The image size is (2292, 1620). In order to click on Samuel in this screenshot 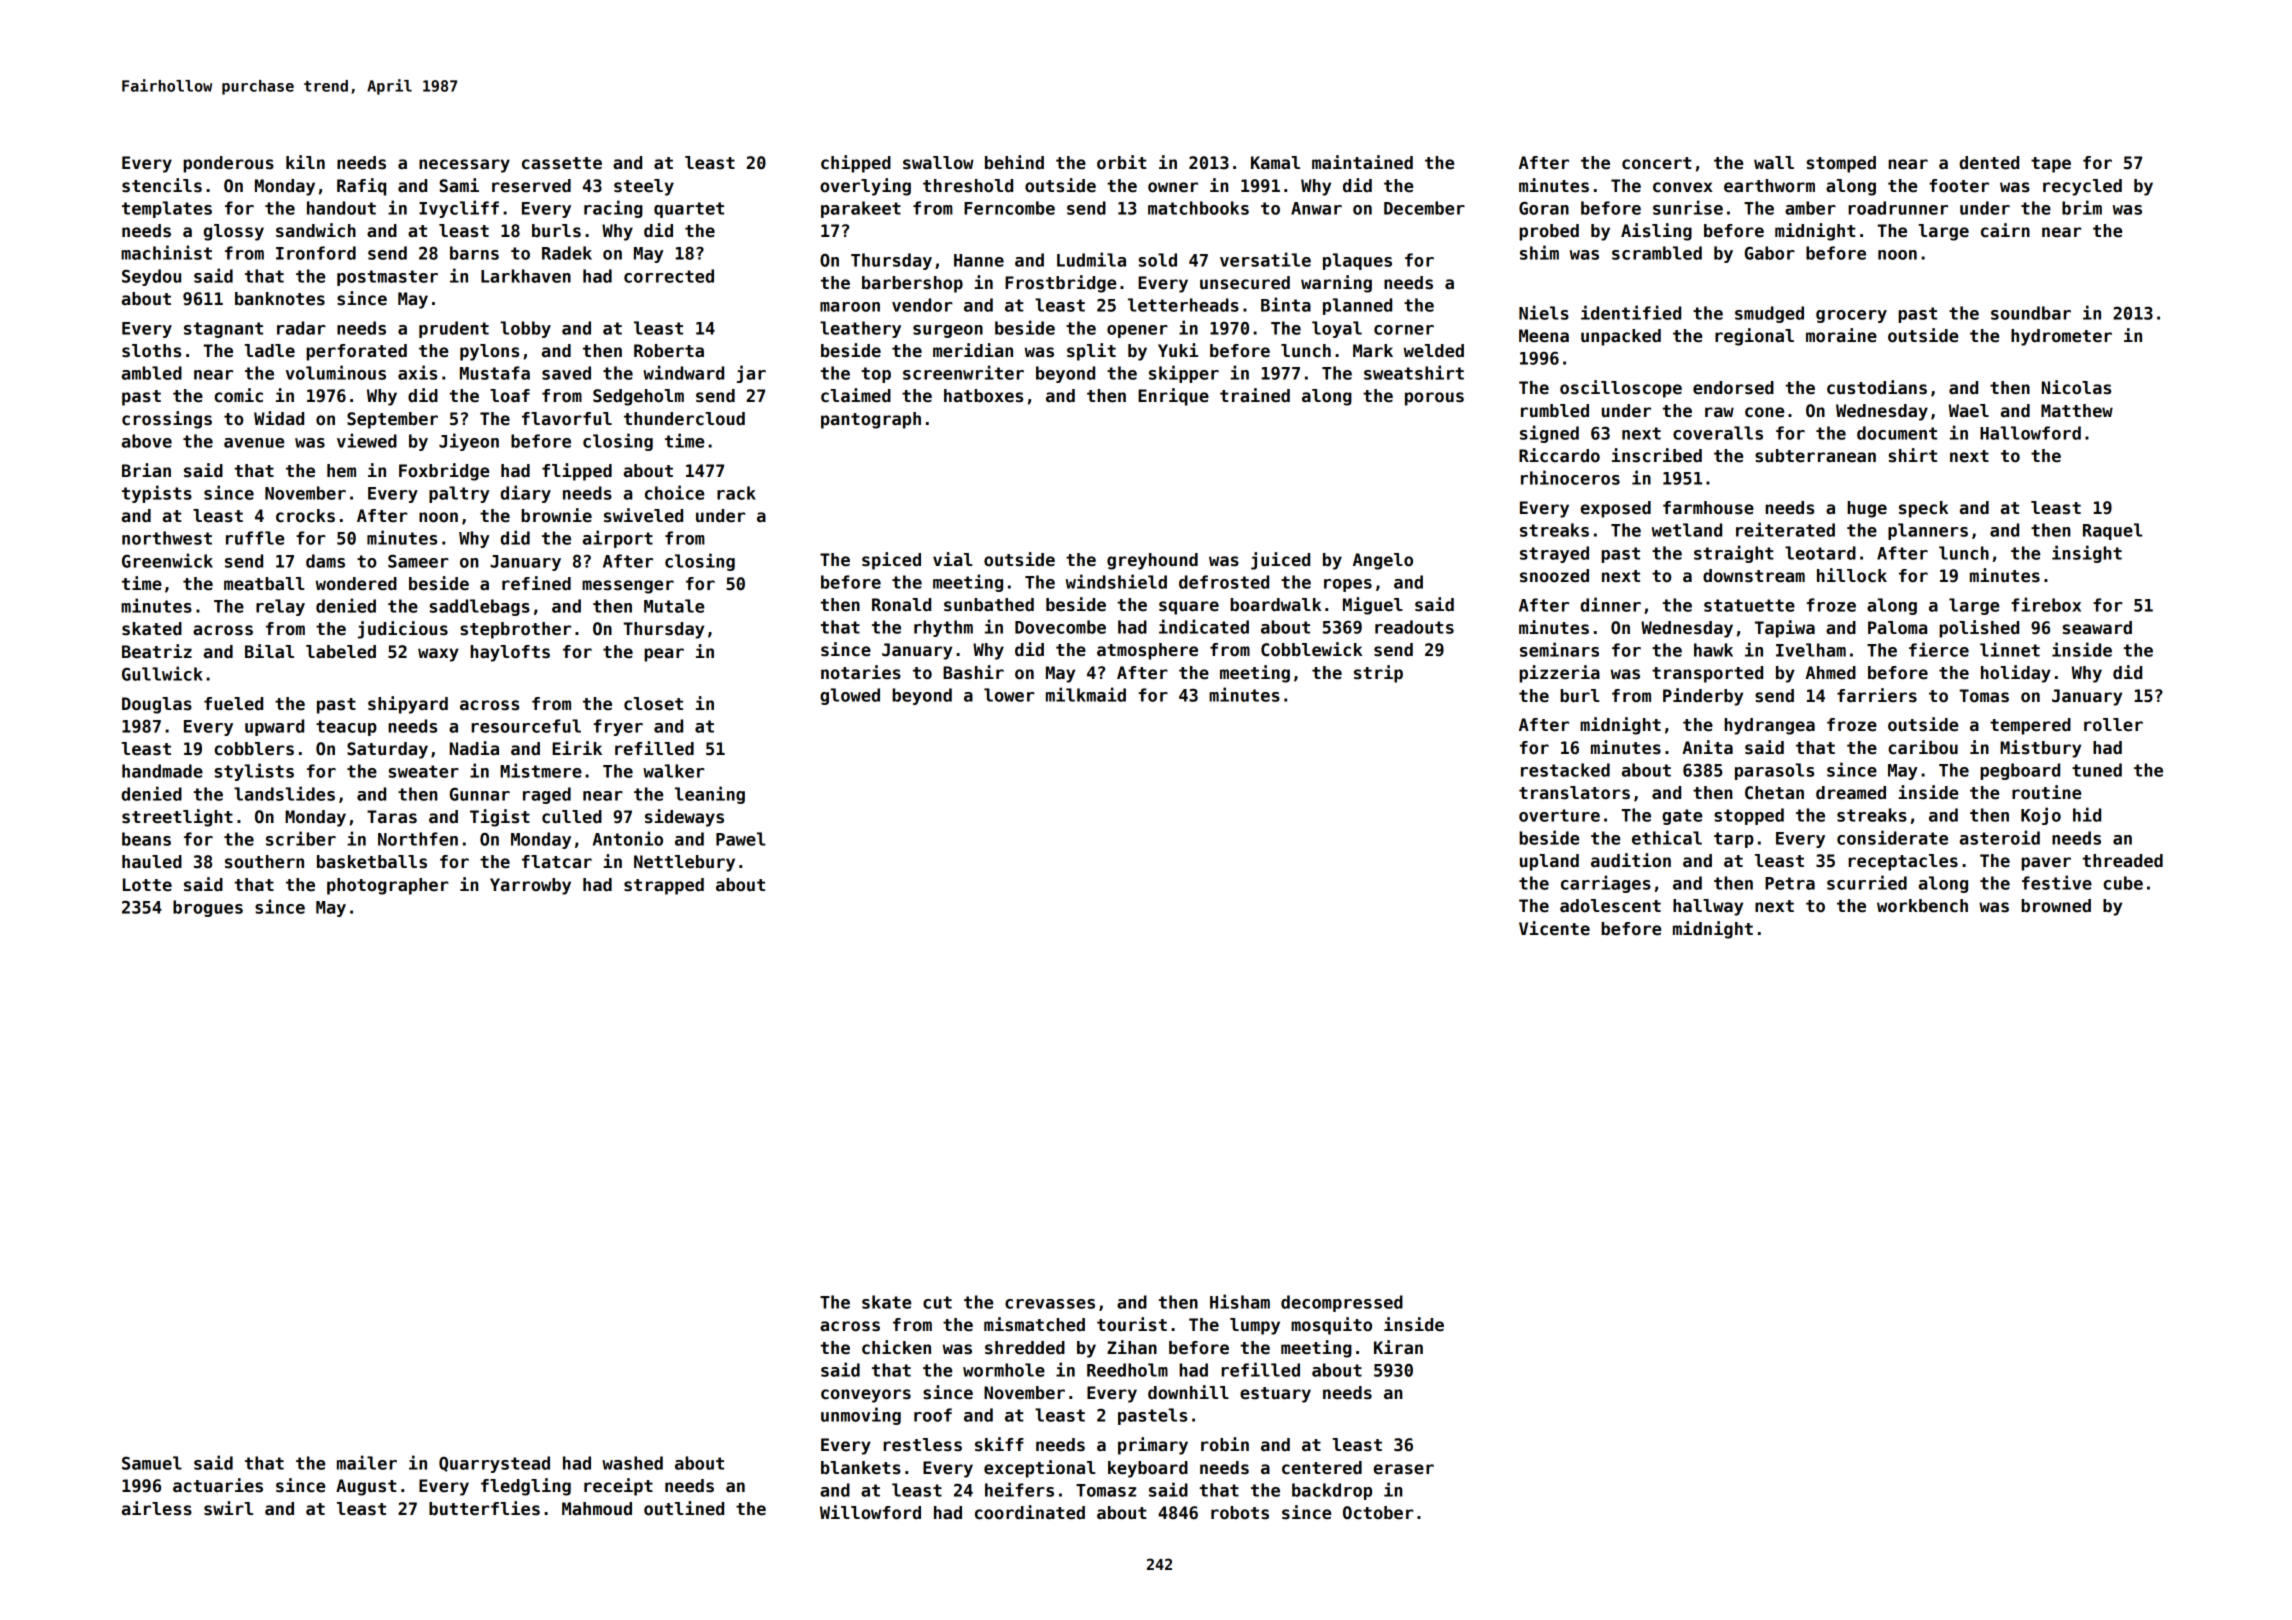, I will do `click(152, 1463)`.
